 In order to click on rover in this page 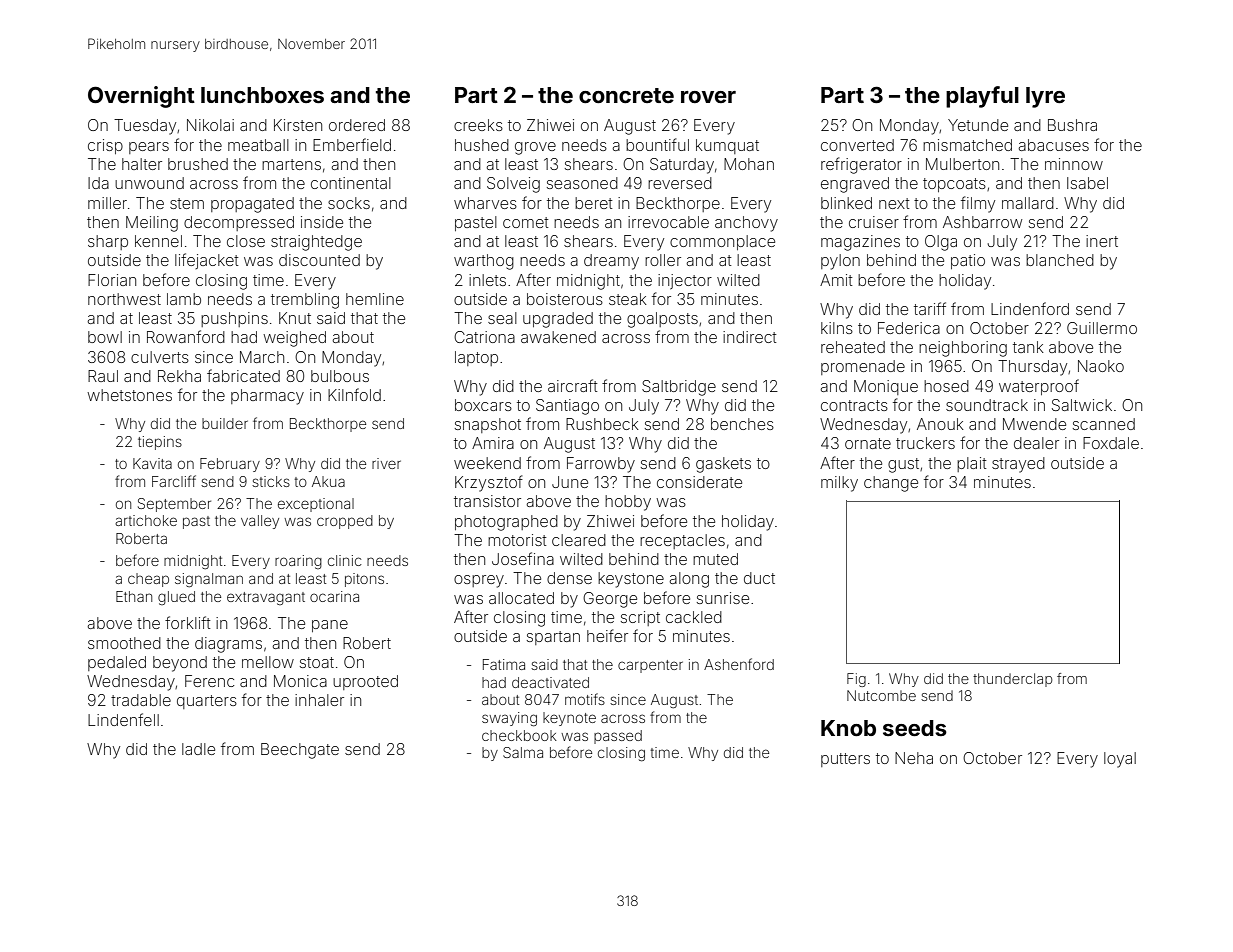, I will do `click(708, 97)`.
